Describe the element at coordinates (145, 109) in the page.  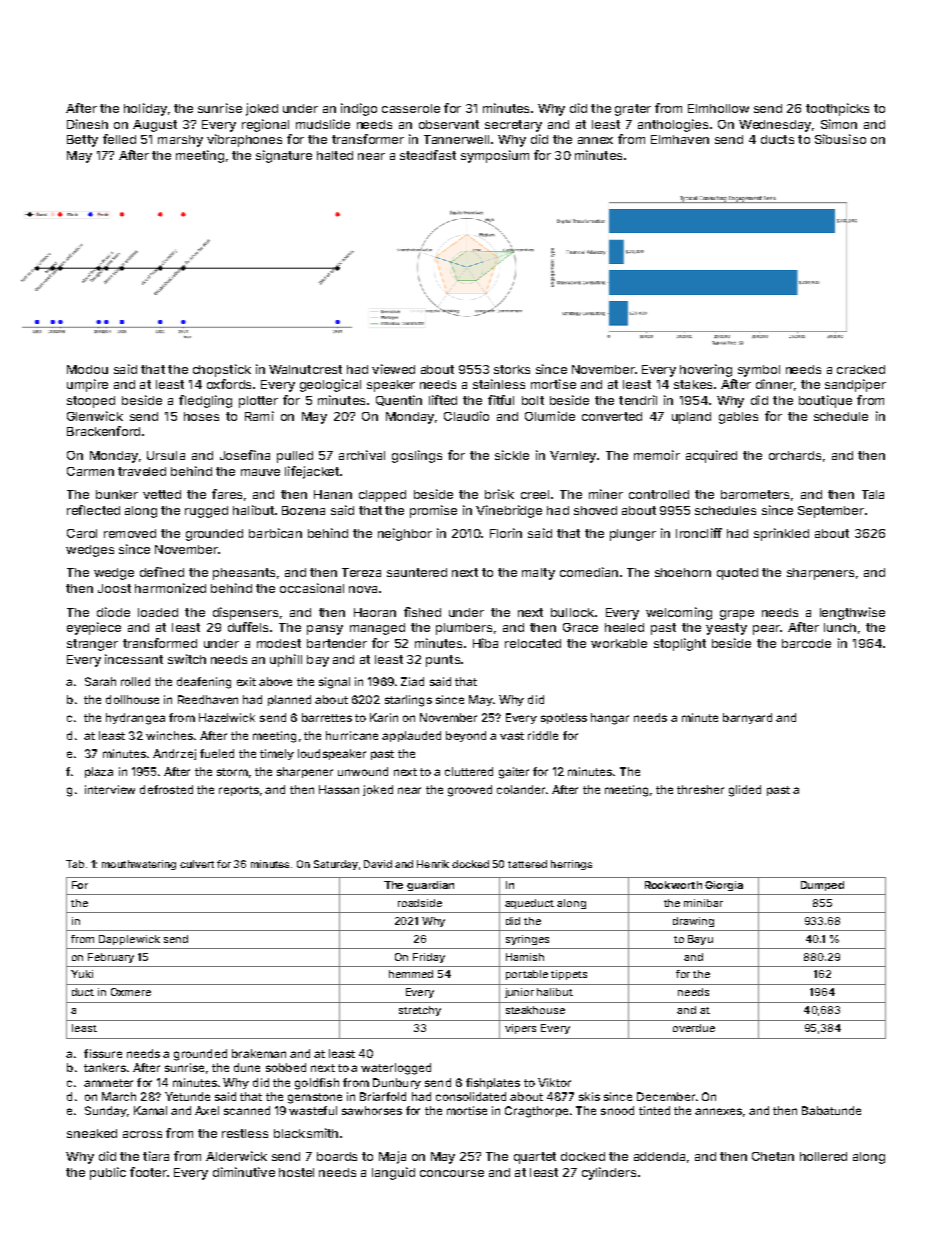
I see `holiday` at that location.
